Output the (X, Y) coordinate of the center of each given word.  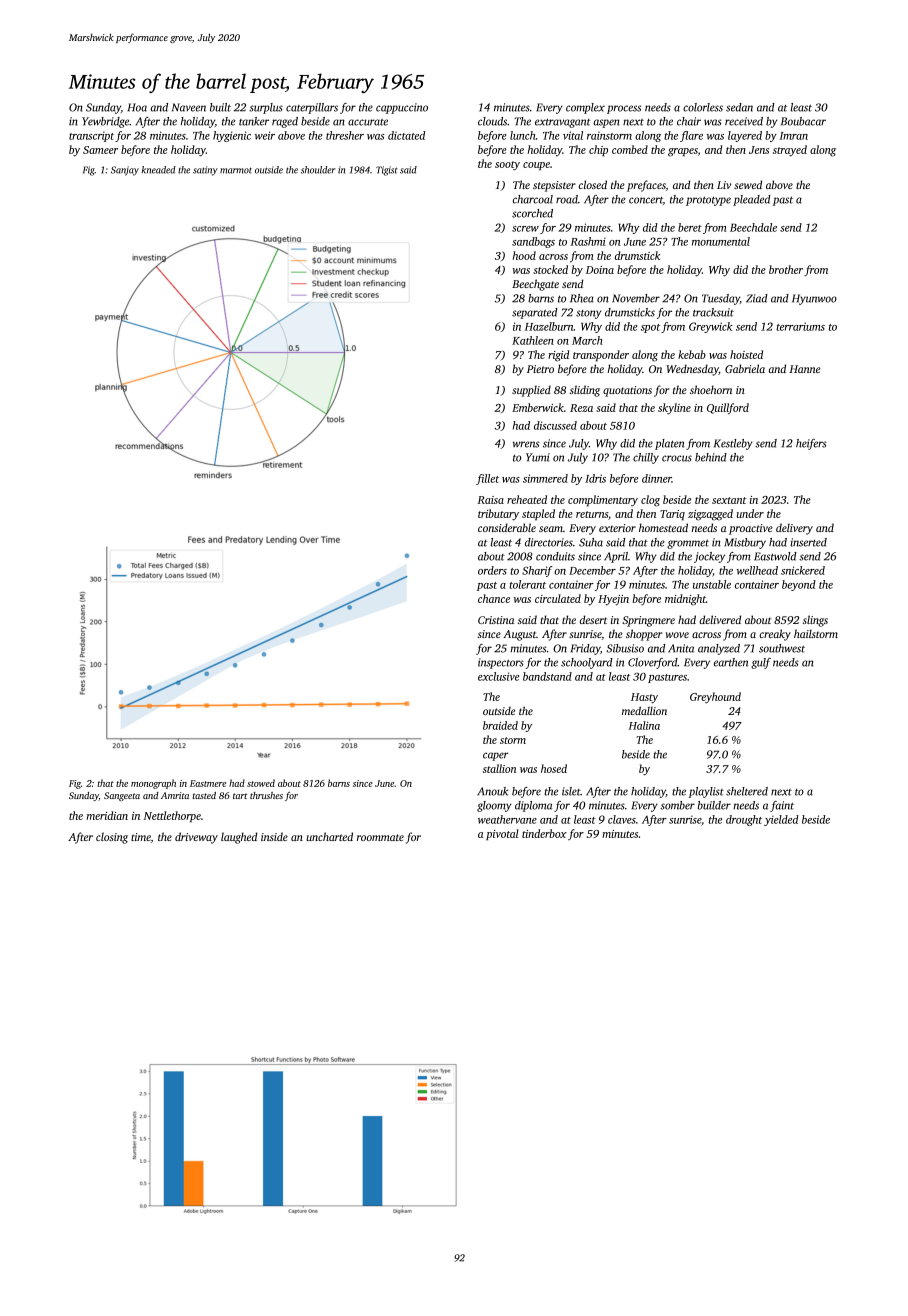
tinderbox (544, 833)
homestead (663, 527)
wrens (526, 444)
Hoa (137, 107)
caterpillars (312, 108)
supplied (531, 391)
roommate (380, 837)
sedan (739, 107)
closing (112, 838)
